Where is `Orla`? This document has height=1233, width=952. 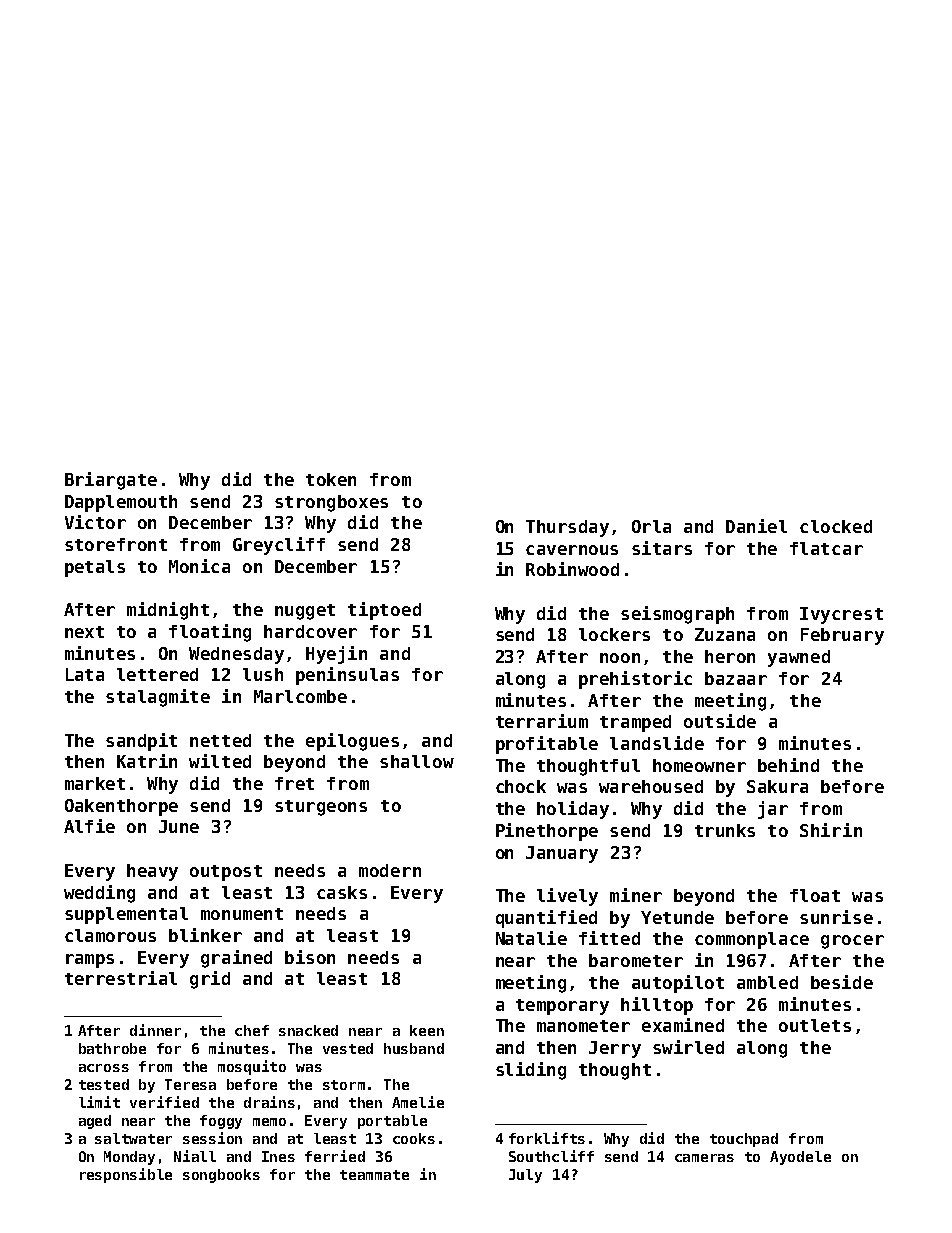
Orla is located at coordinates (651, 526).
